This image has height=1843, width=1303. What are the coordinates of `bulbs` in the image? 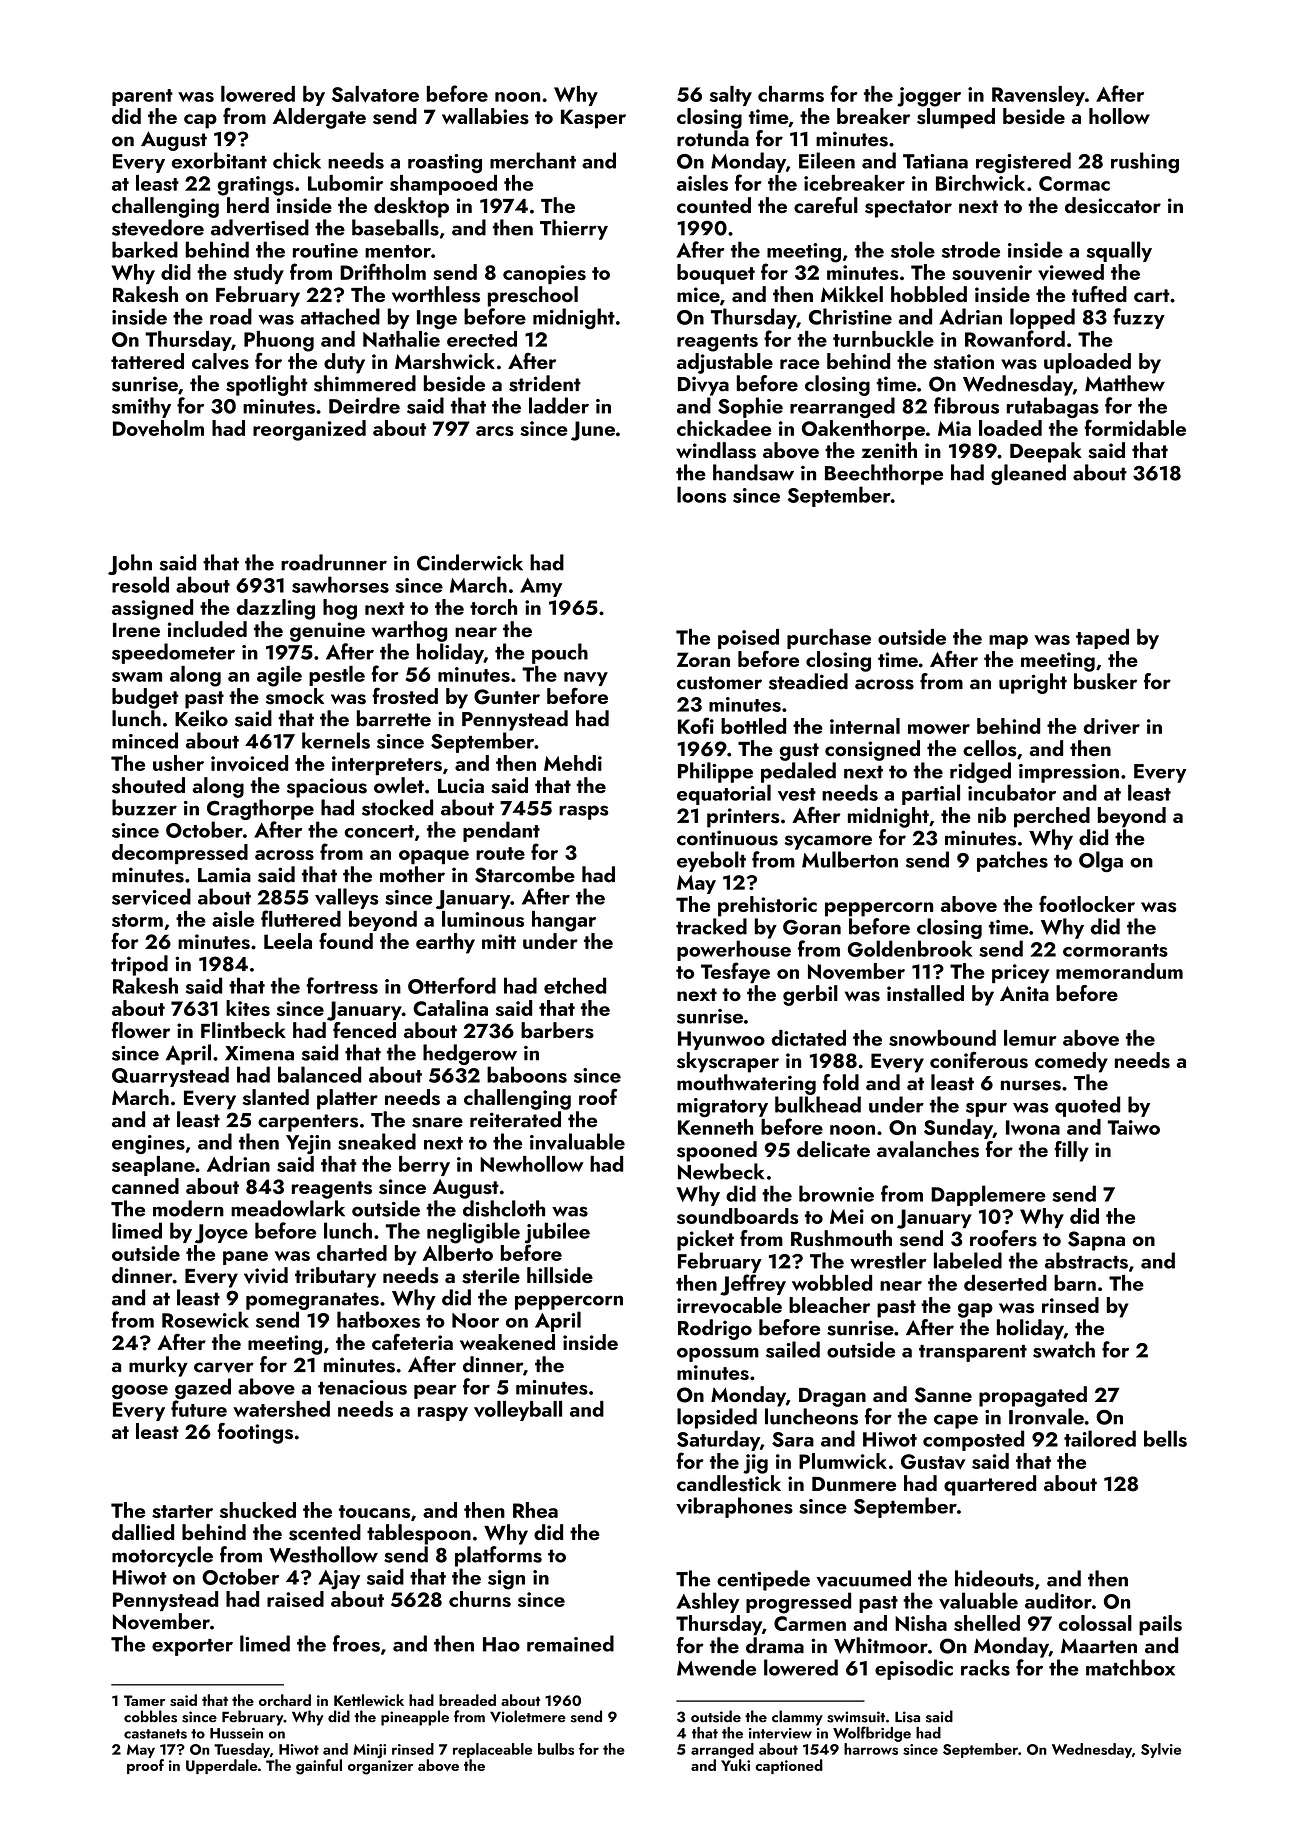 It's located at (556, 1749).
